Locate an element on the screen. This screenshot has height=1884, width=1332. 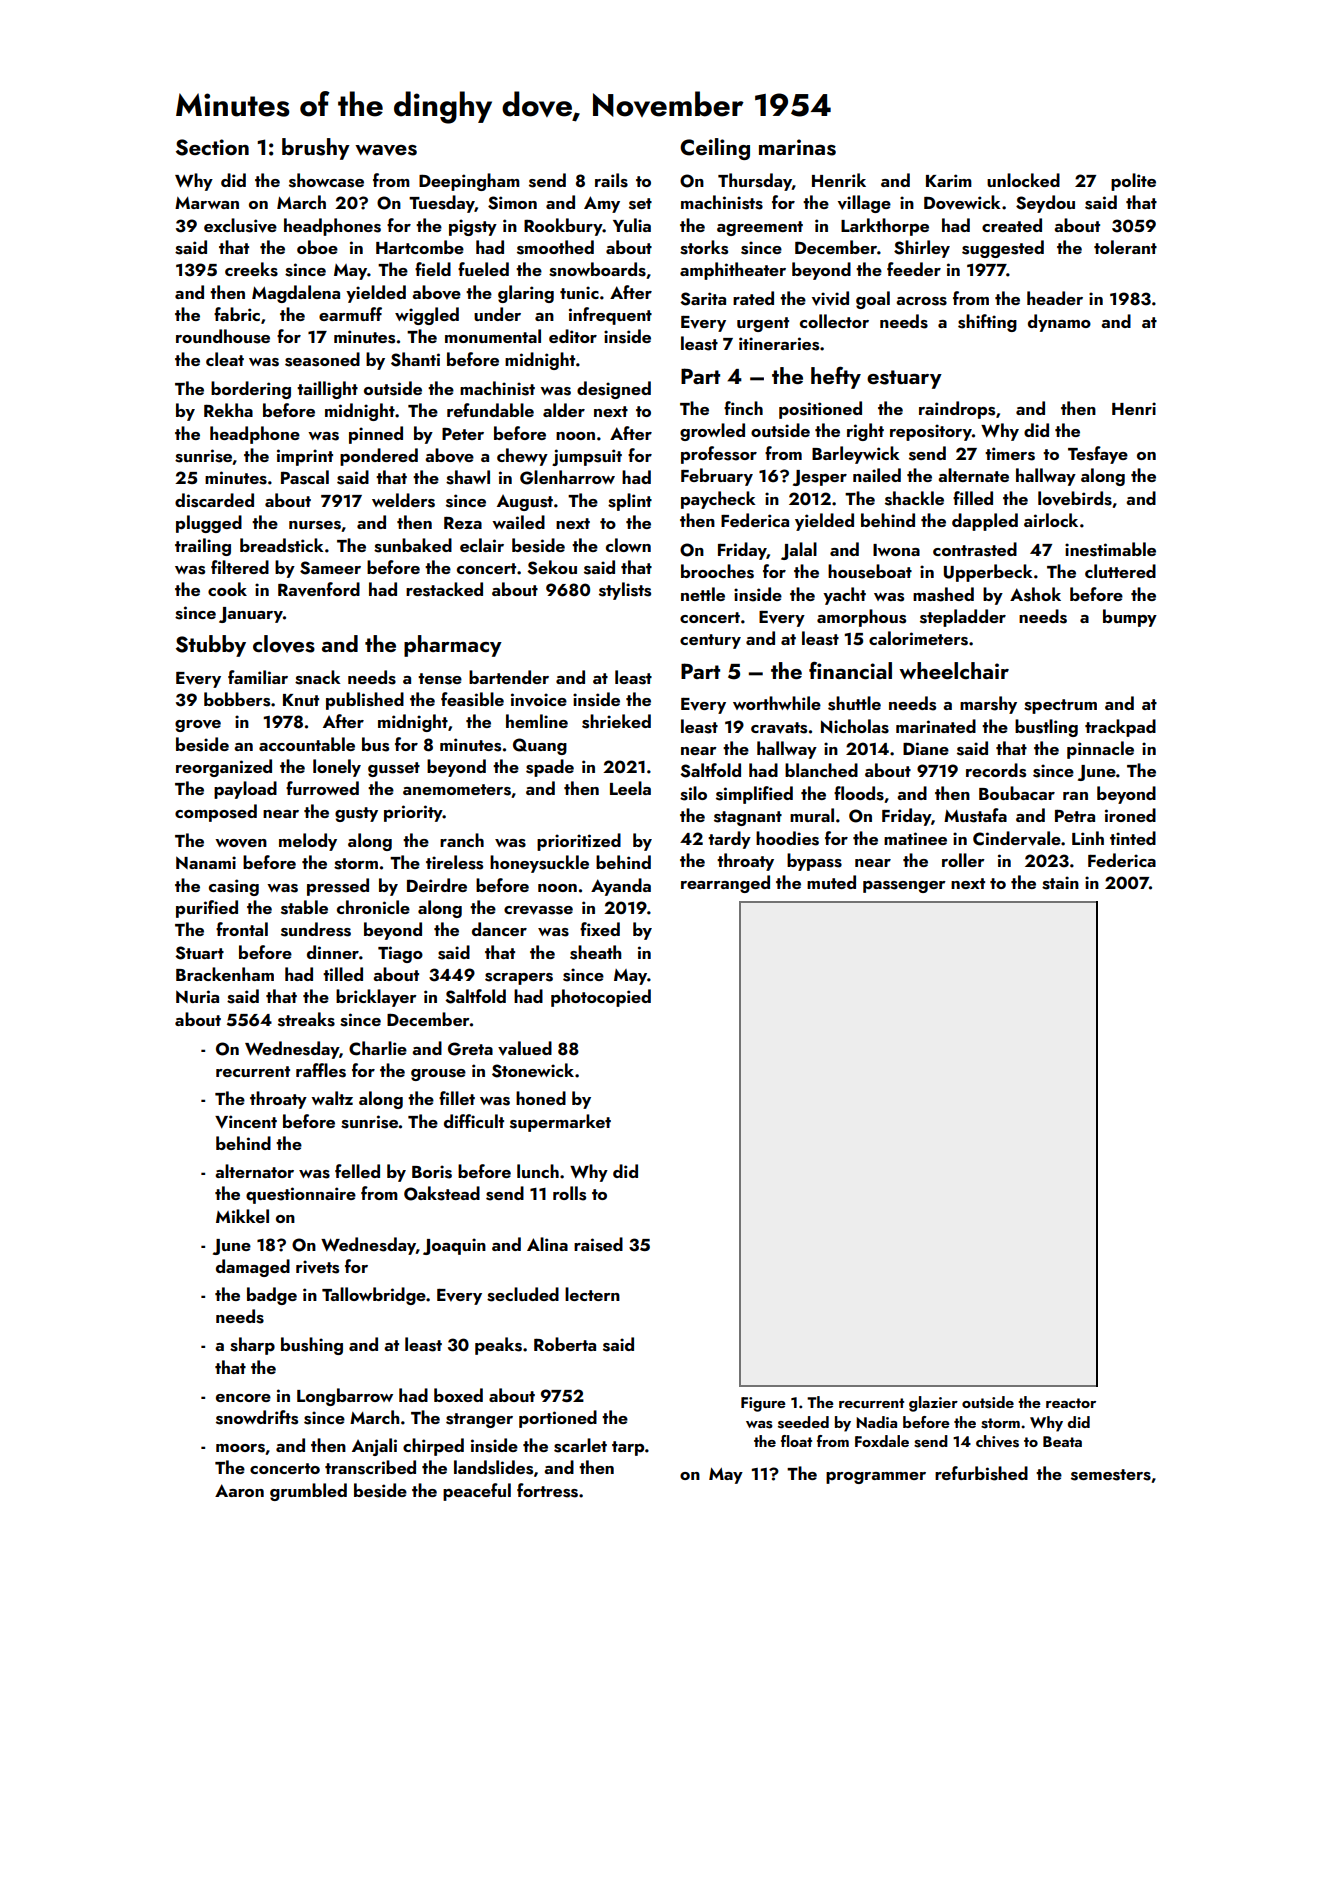
stain is located at coordinates (1060, 883).
